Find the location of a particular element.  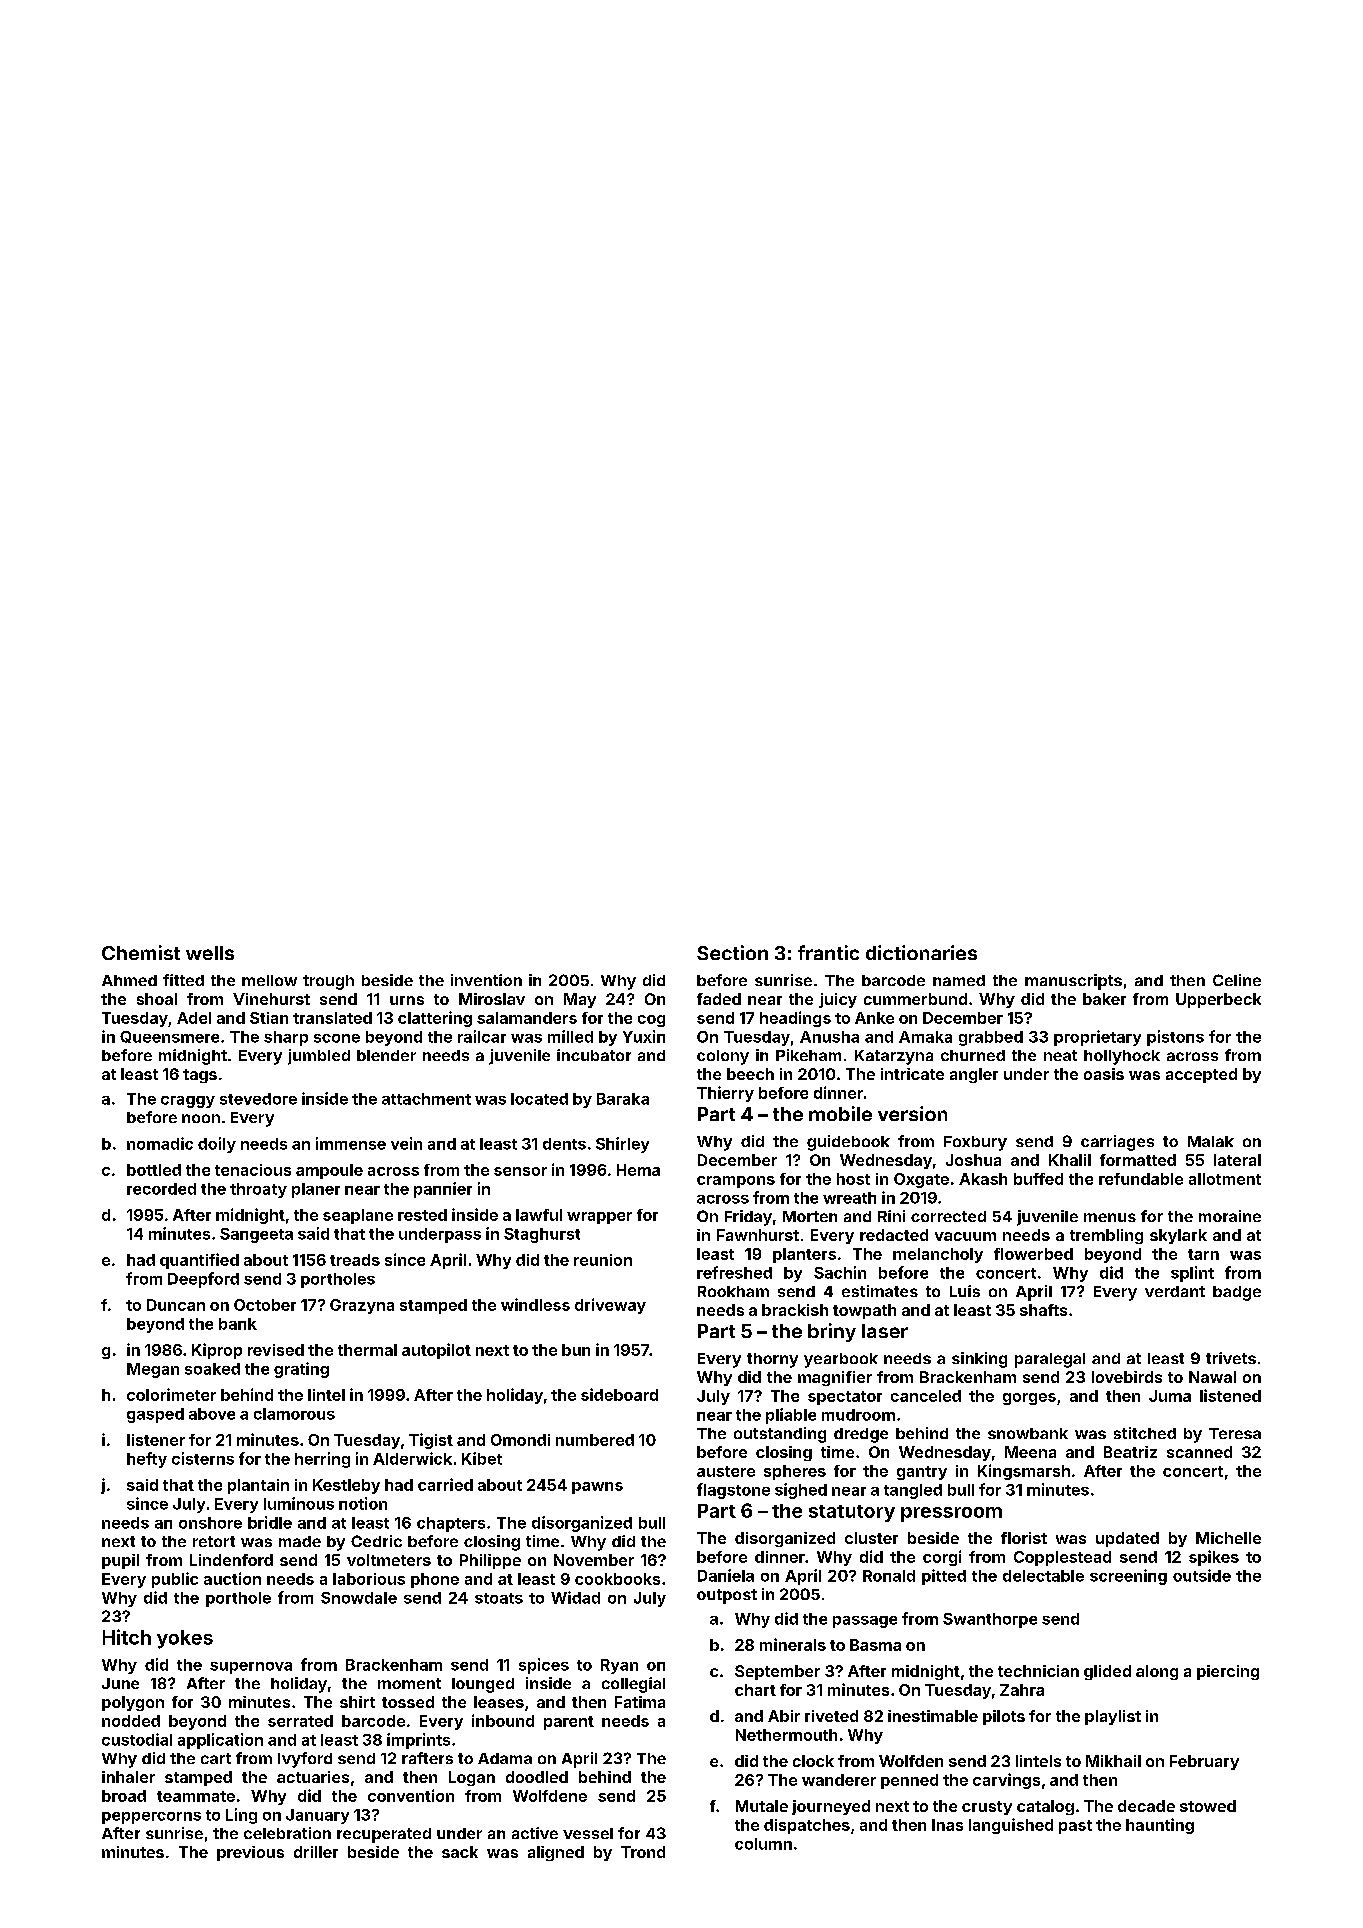

Section is located at coordinates (732, 952).
